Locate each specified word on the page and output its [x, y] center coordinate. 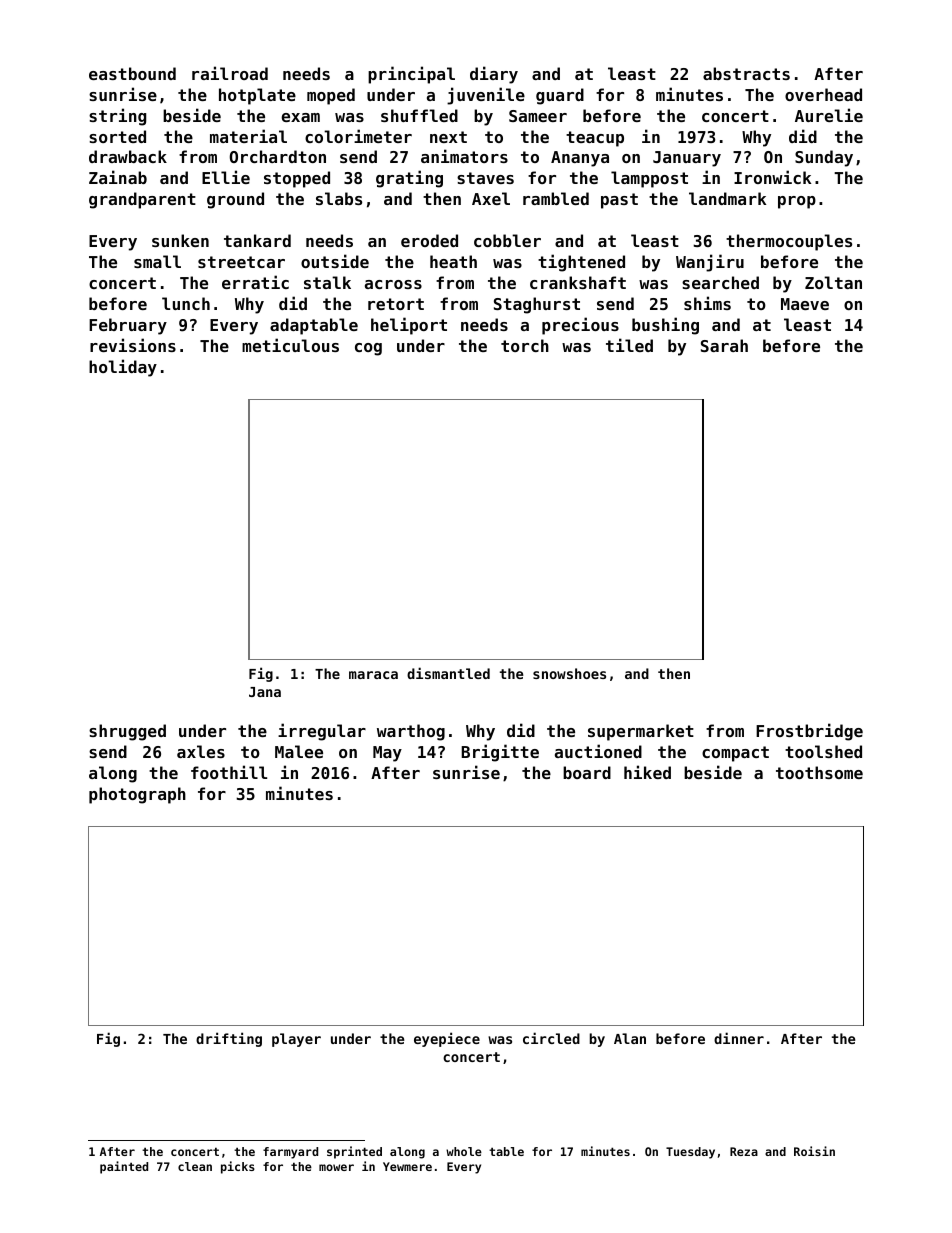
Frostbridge [809, 732]
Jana [265, 692]
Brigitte [500, 753]
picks [238, 1167]
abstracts [746, 73]
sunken [180, 240]
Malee [299, 751]
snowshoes [569, 673]
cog [368, 349]
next [448, 137]
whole [464, 1151]
